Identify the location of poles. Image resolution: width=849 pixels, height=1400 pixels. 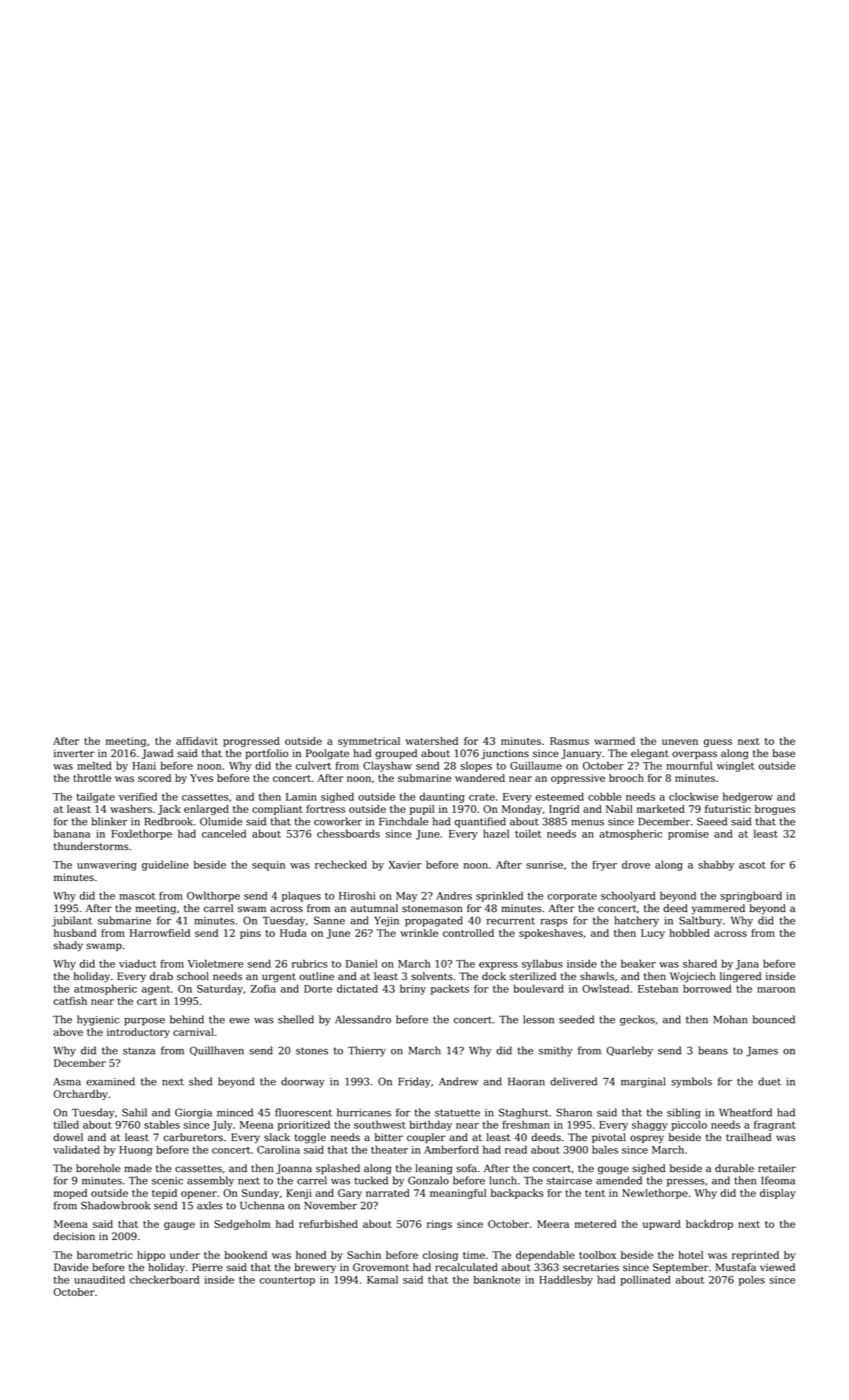
(752, 1280).
